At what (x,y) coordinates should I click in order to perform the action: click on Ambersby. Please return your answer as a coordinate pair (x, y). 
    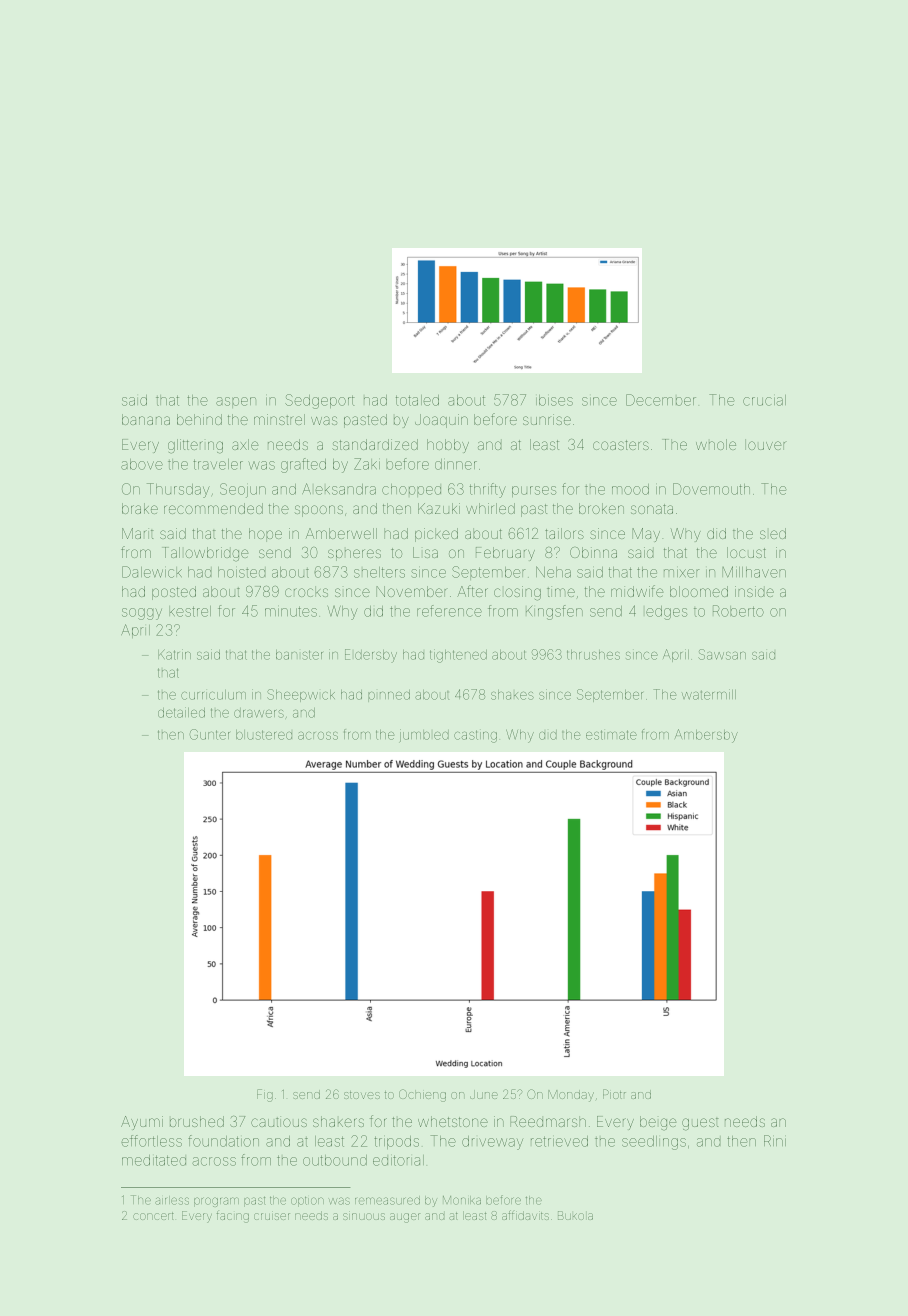
    Looking at the image, I should click on (706, 736).
